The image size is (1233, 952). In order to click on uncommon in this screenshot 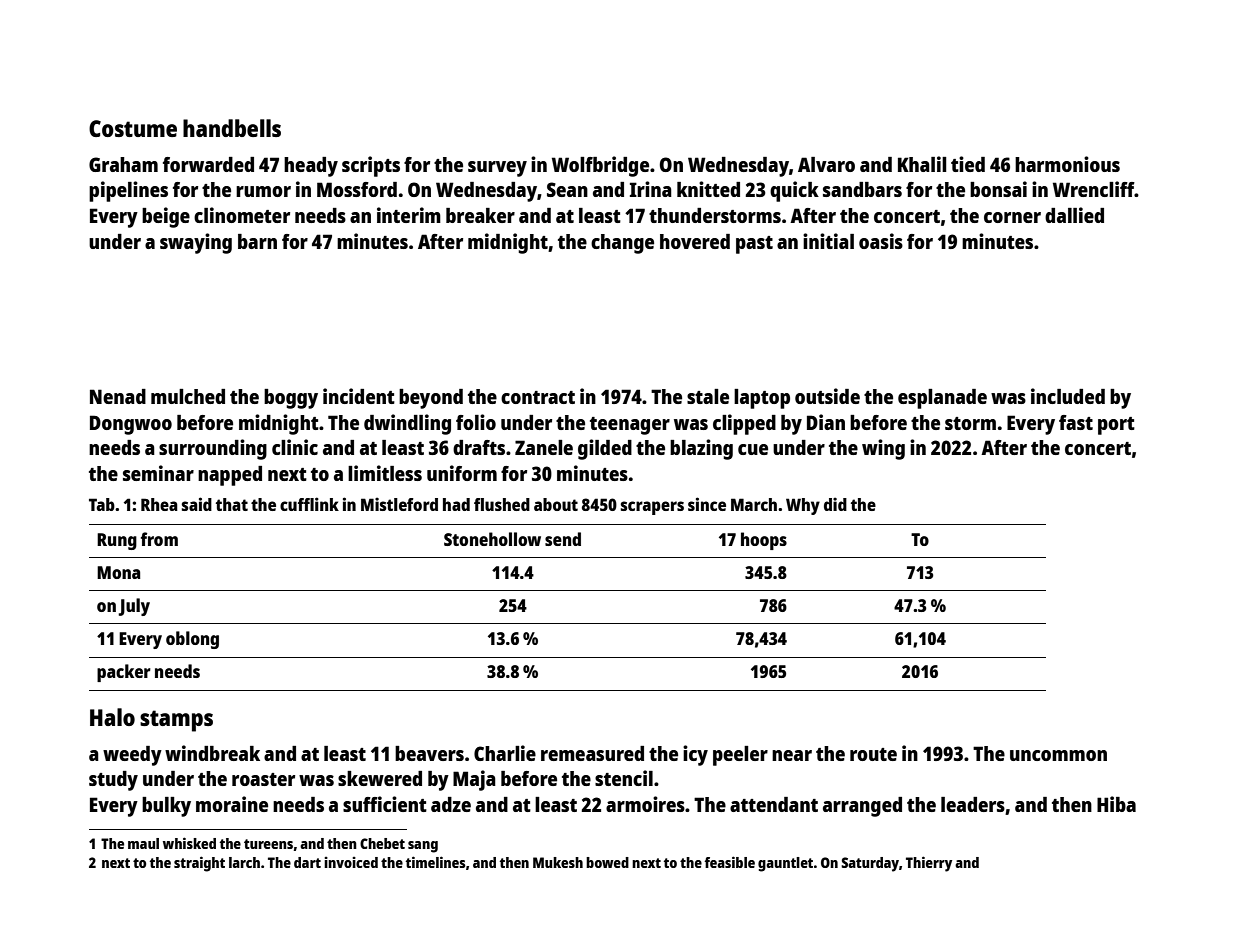, I will do `click(1058, 755)`.
